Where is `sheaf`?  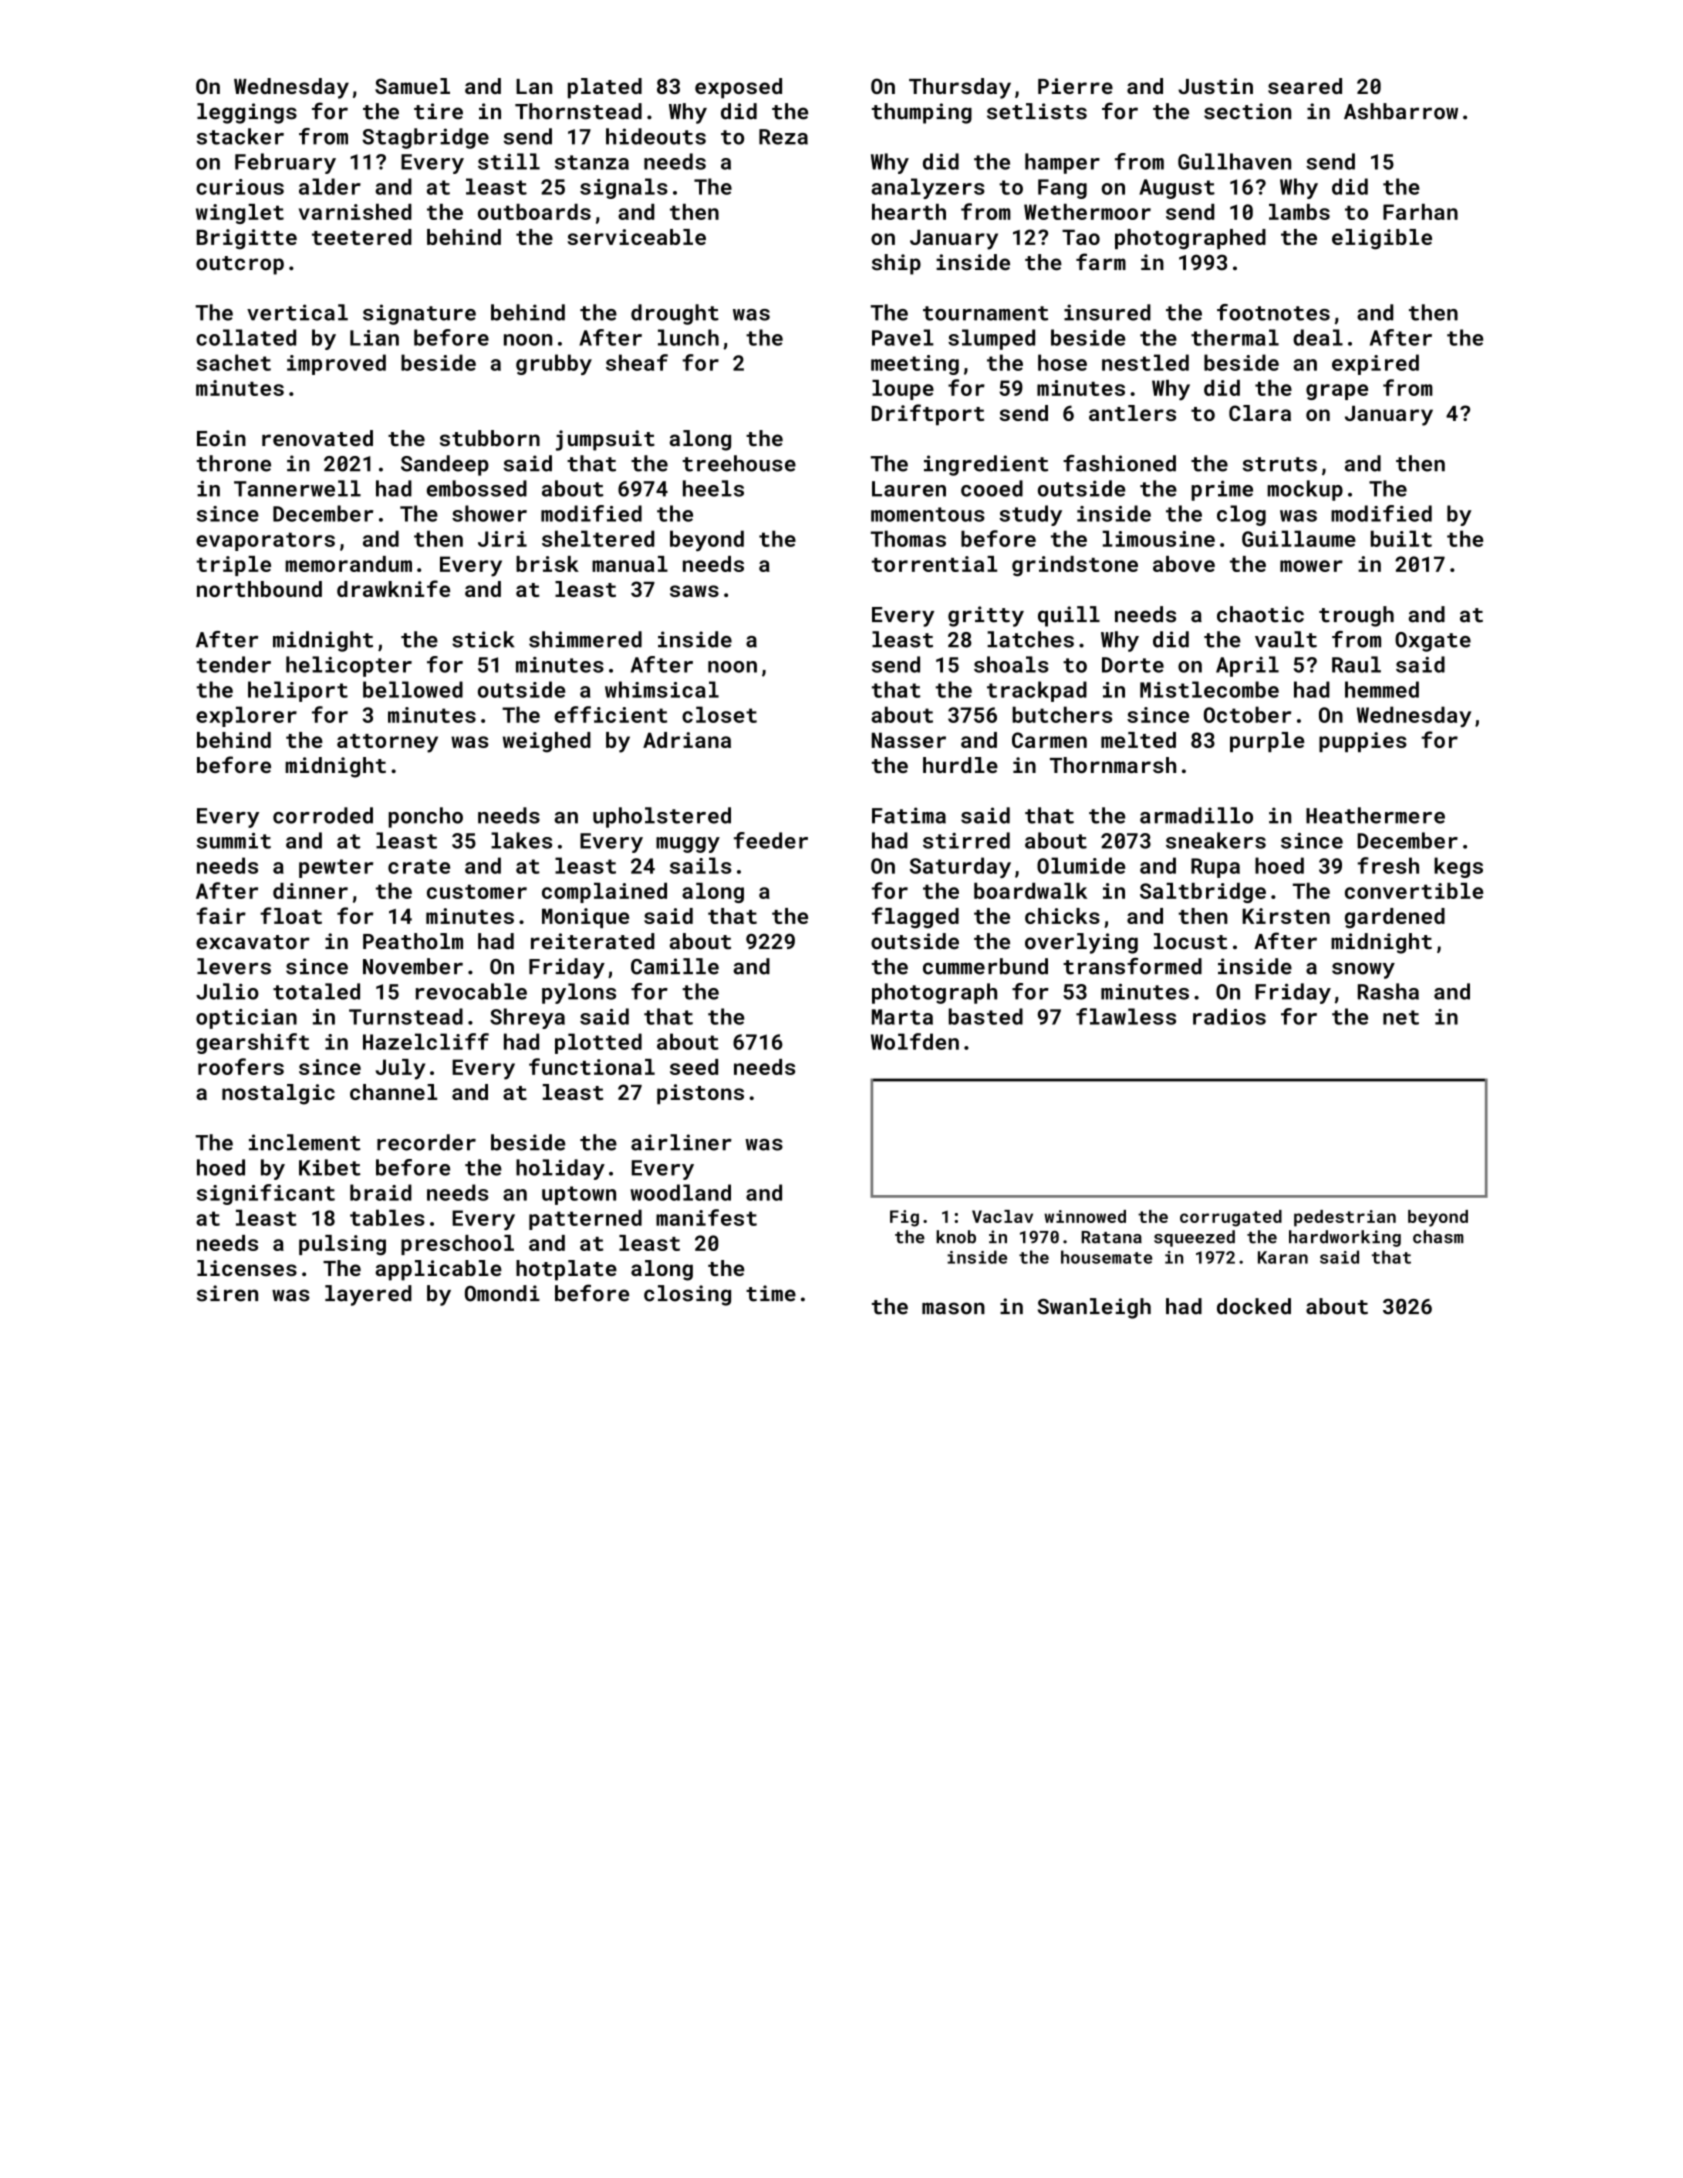 sheaf is located at coordinates (637, 362).
